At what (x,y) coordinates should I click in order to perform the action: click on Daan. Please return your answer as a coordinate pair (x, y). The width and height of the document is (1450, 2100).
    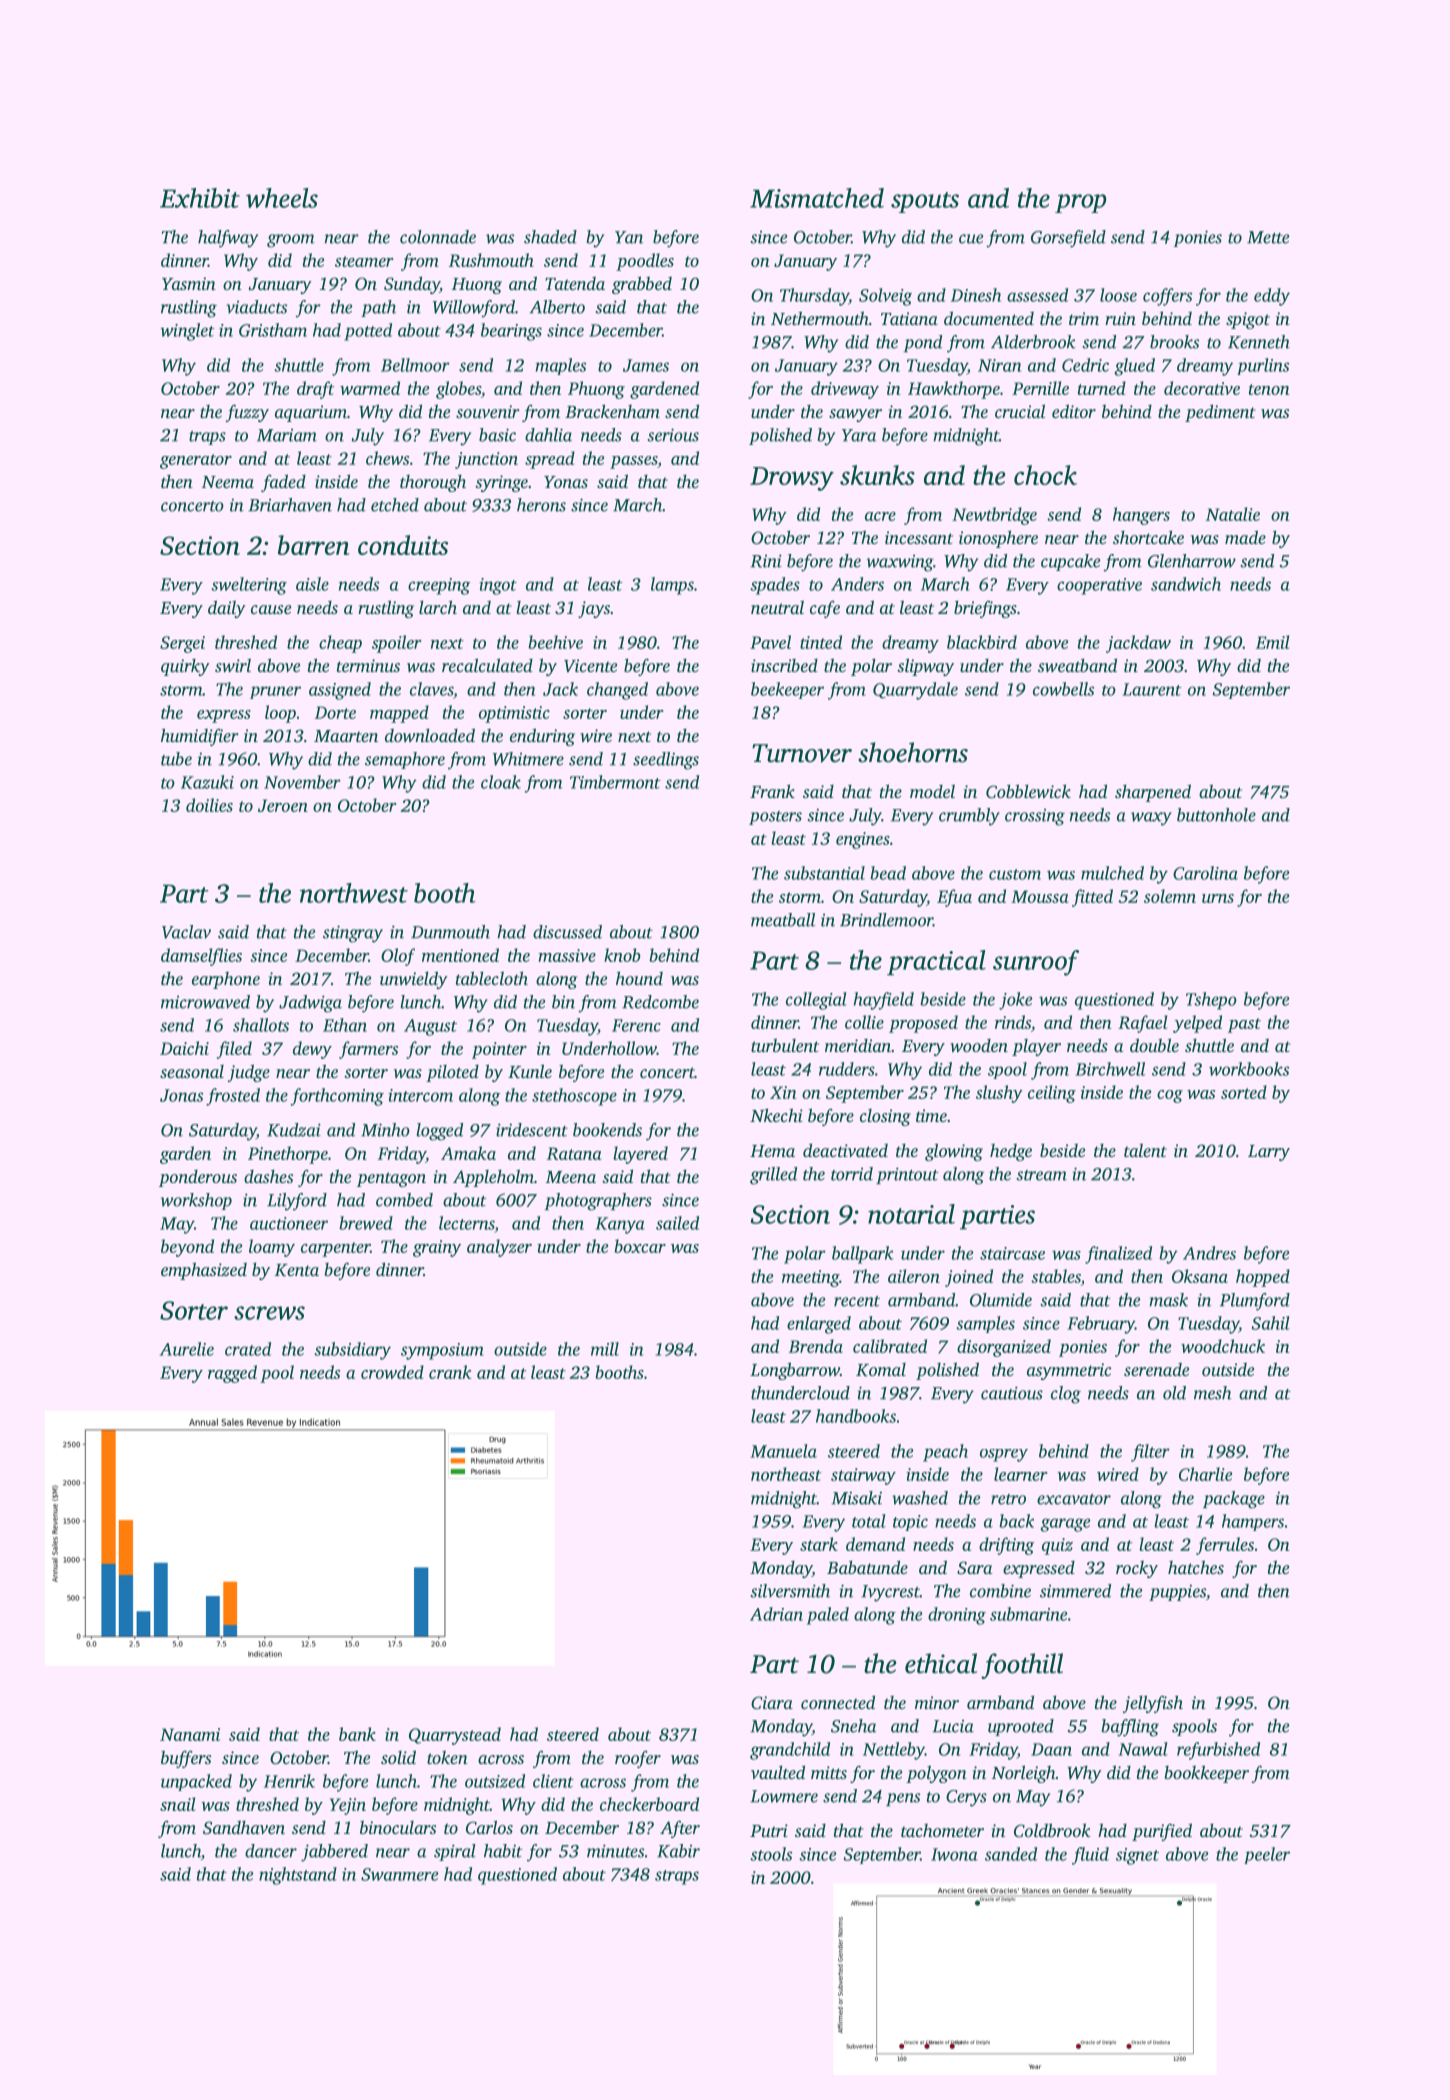
    Looking at the image, I should click on (1051, 1749).
